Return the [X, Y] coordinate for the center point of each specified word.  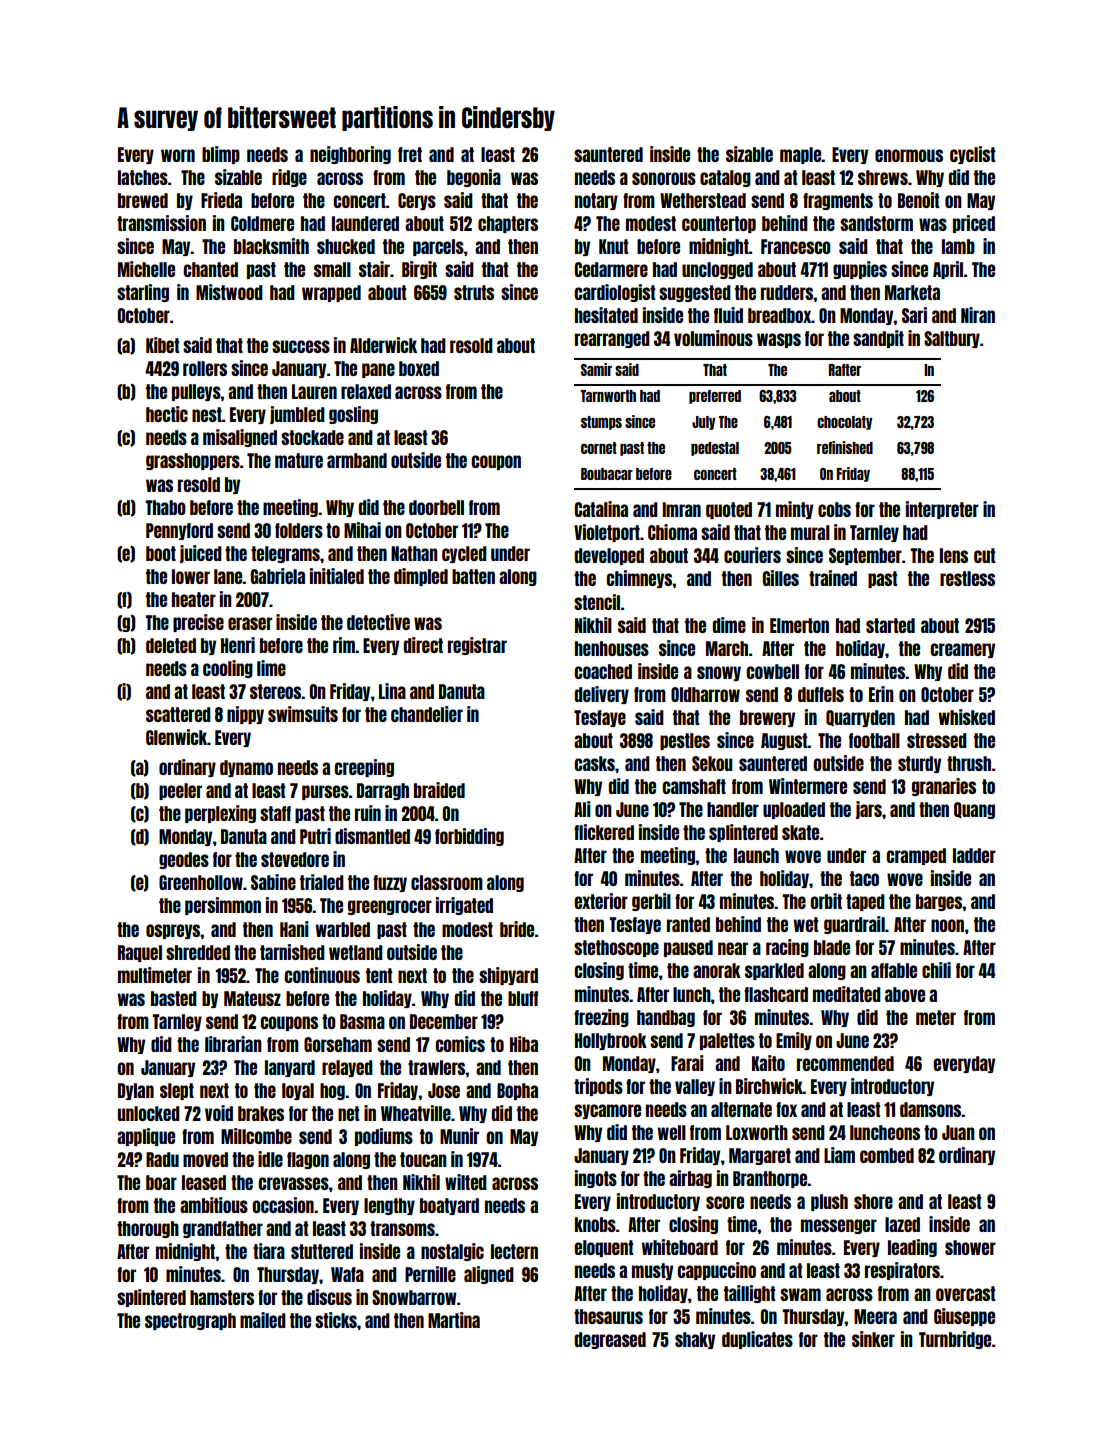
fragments [838, 201]
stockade [312, 437]
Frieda [221, 200]
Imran [682, 509]
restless [967, 578]
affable [894, 970]
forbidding [469, 837]
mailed [263, 1320]
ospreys [173, 931]
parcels [438, 247]
